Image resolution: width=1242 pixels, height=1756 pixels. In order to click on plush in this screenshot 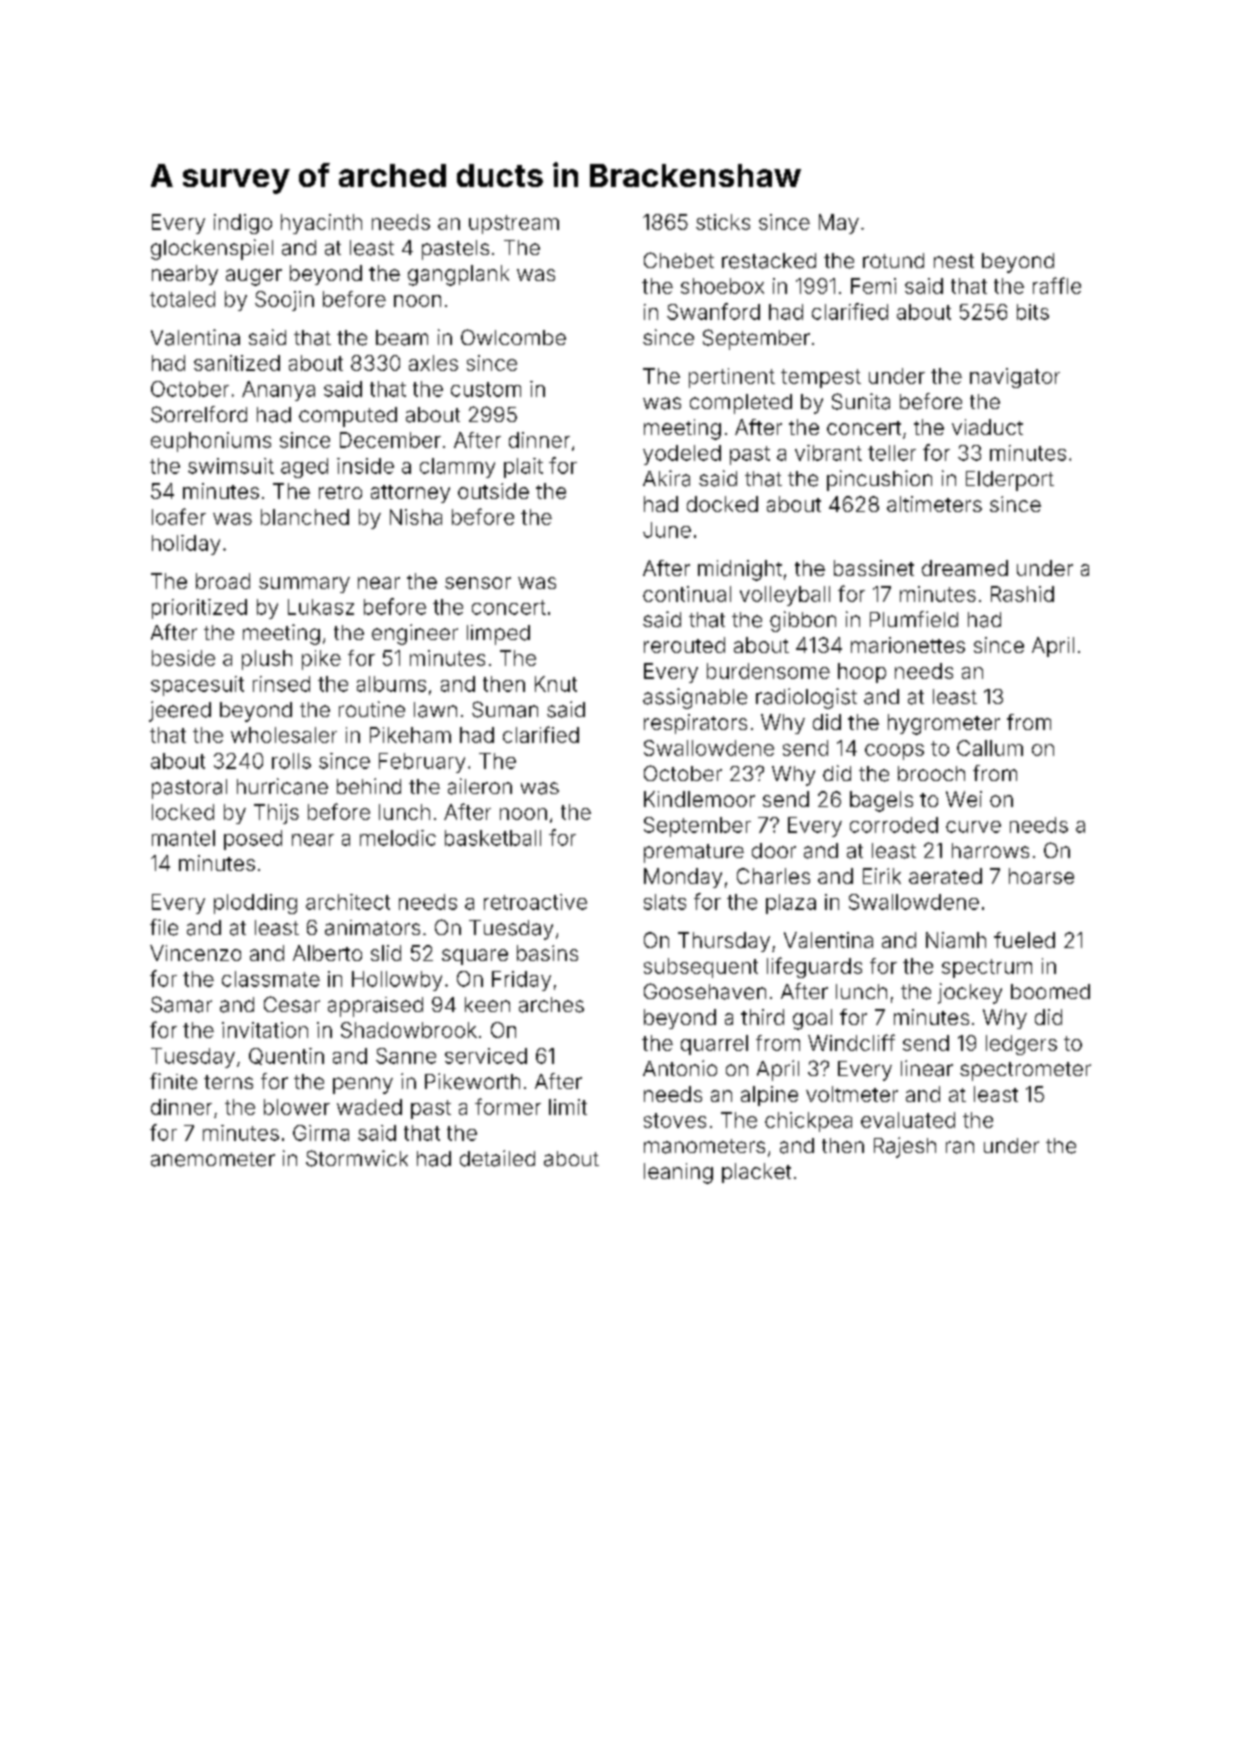, I will do `click(267, 660)`.
